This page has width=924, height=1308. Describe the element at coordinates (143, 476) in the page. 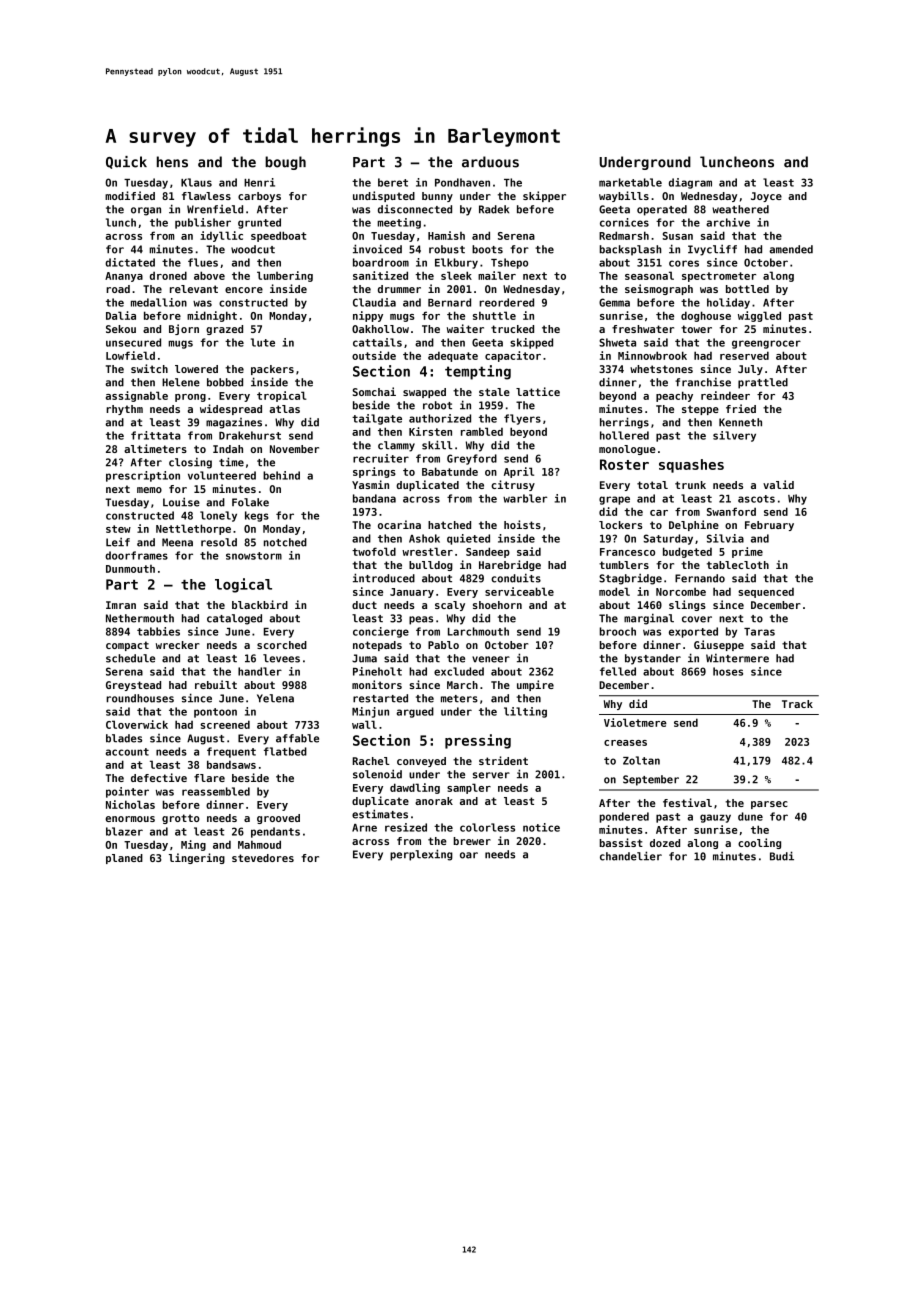

I see `prescription` at that location.
